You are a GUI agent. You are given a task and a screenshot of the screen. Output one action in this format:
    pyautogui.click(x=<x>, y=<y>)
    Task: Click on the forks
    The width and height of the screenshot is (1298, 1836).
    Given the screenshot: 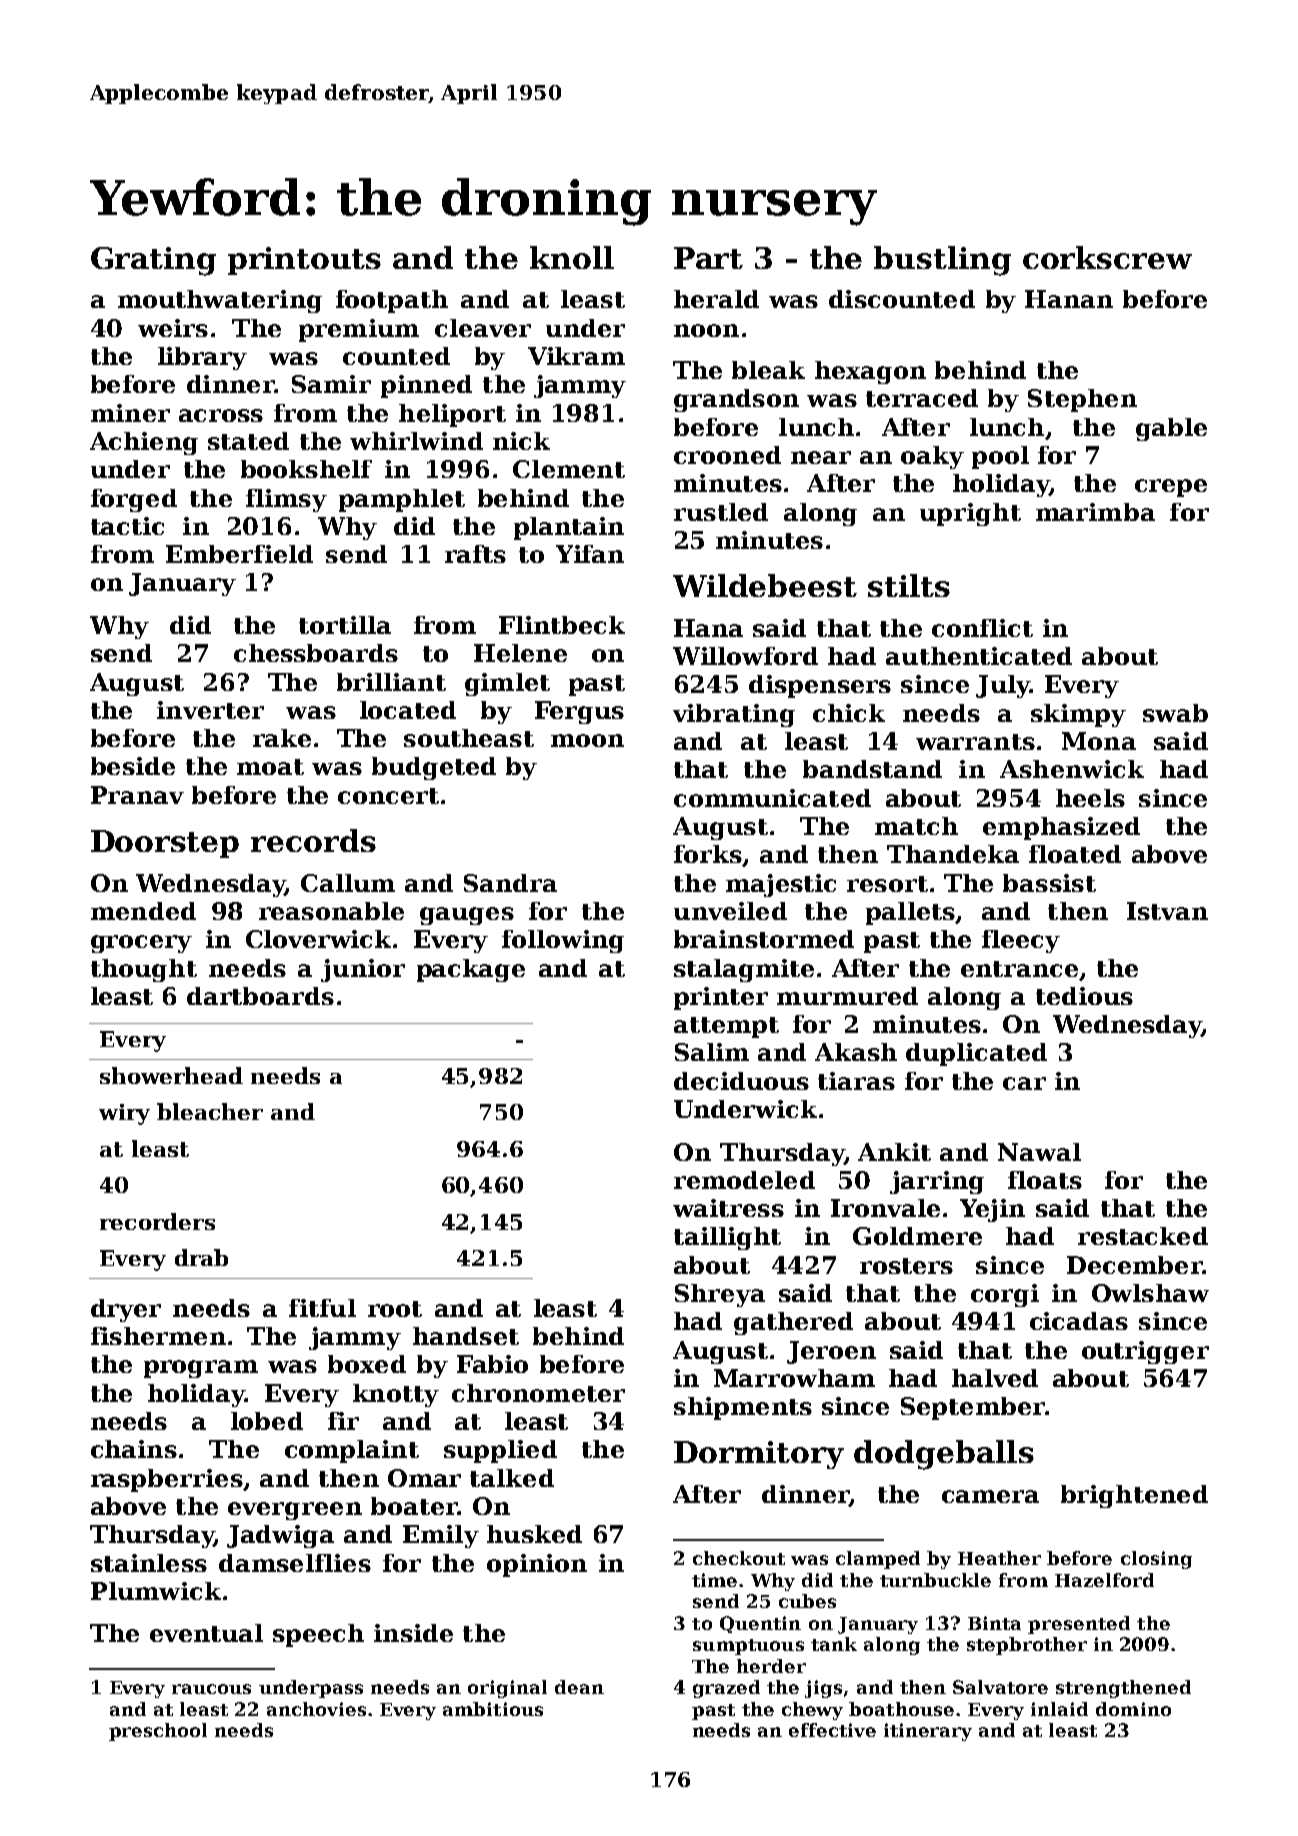 What is the action you would take?
    pyautogui.click(x=708, y=854)
